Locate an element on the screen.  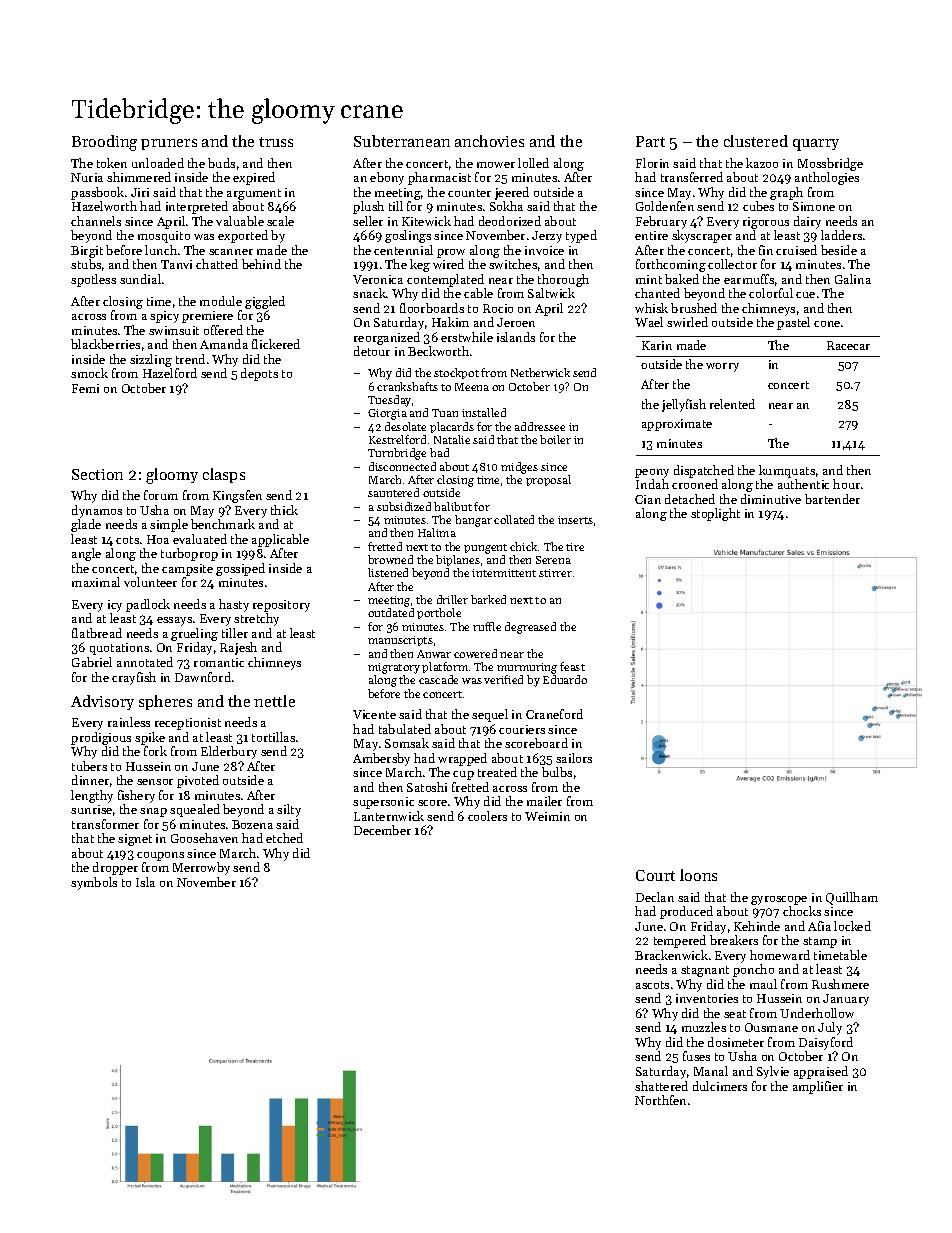
etched is located at coordinates (284, 838).
